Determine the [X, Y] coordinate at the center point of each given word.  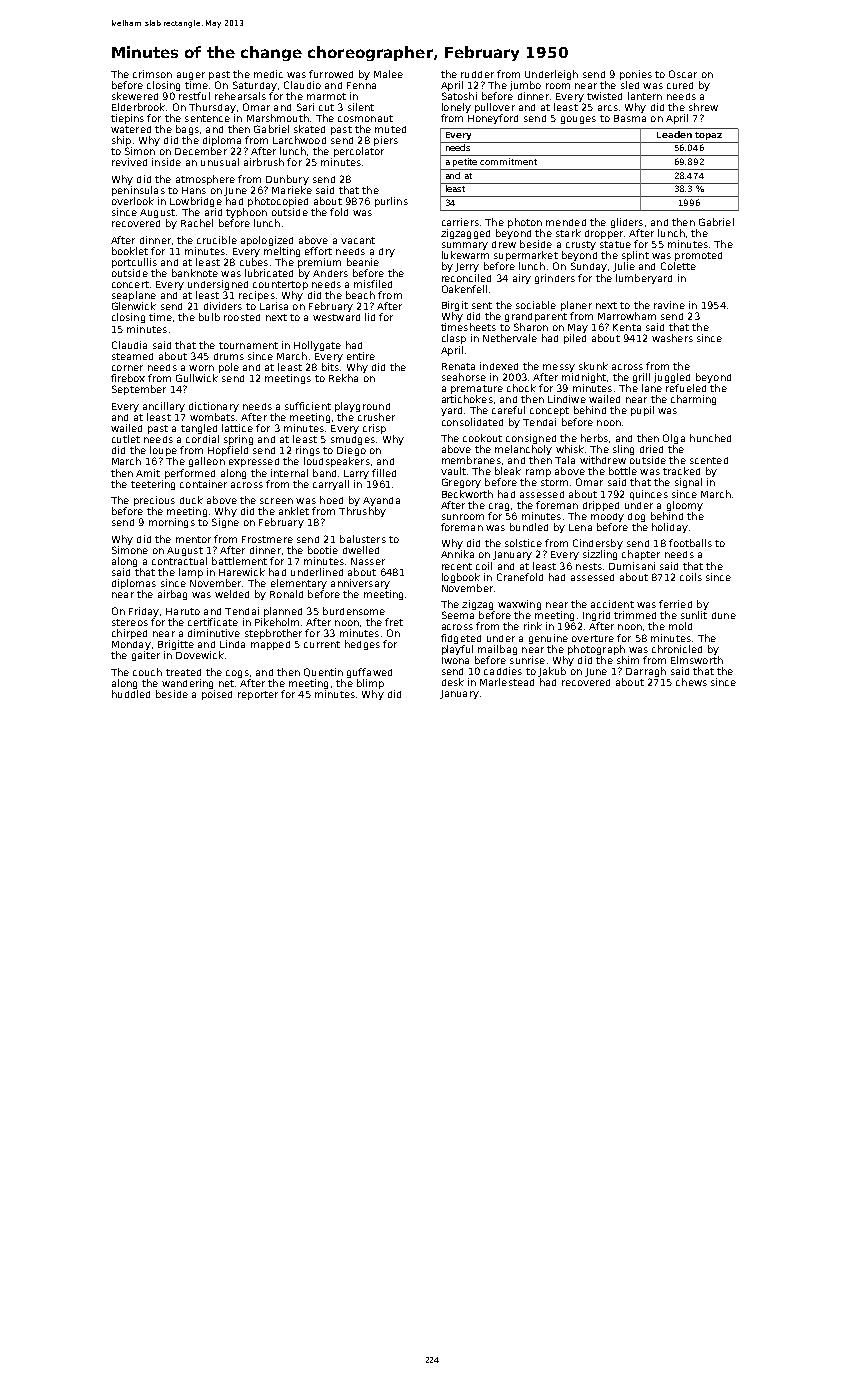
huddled [131, 694]
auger [191, 76]
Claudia [129, 345]
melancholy [523, 450]
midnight [584, 378]
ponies [636, 75]
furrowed [331, 74]
